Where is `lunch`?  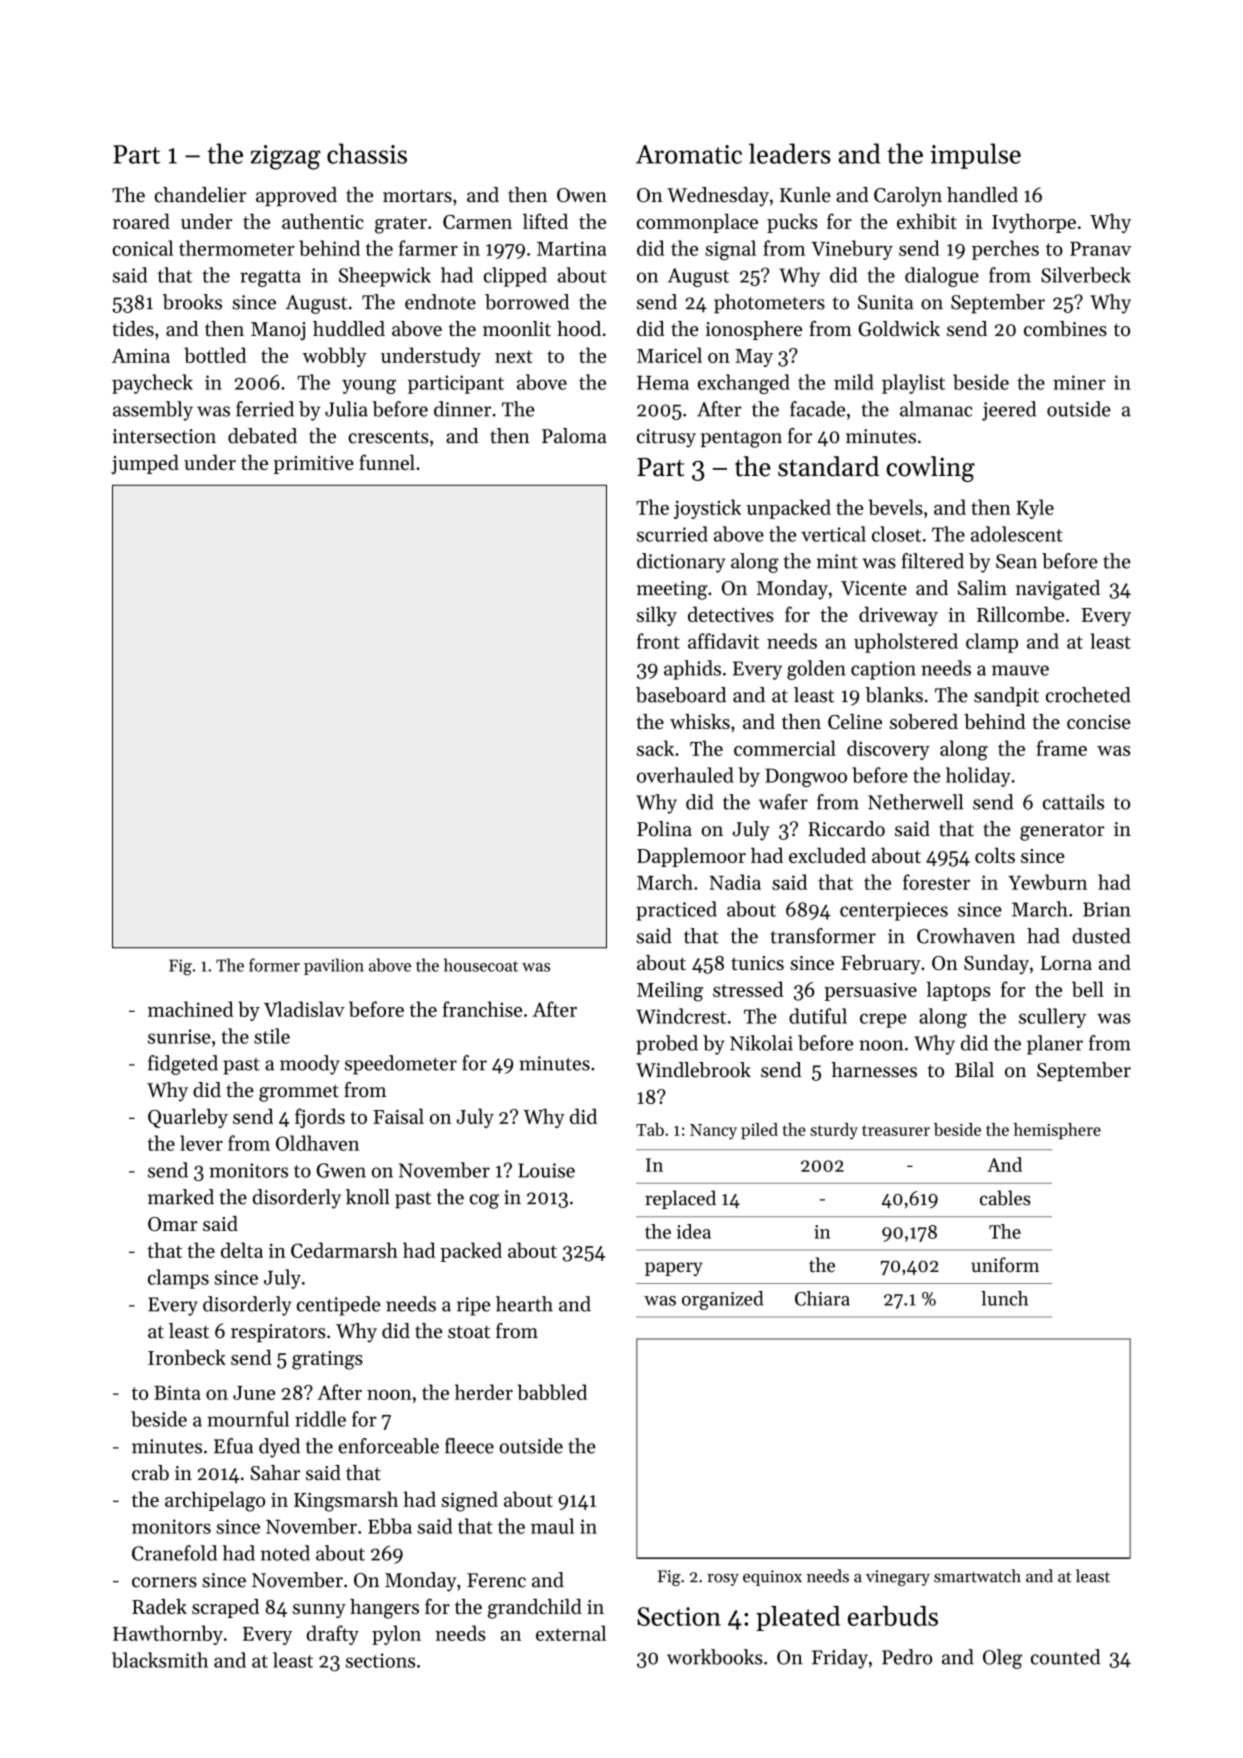 lunch is located at coordinates (1004, 1298).
